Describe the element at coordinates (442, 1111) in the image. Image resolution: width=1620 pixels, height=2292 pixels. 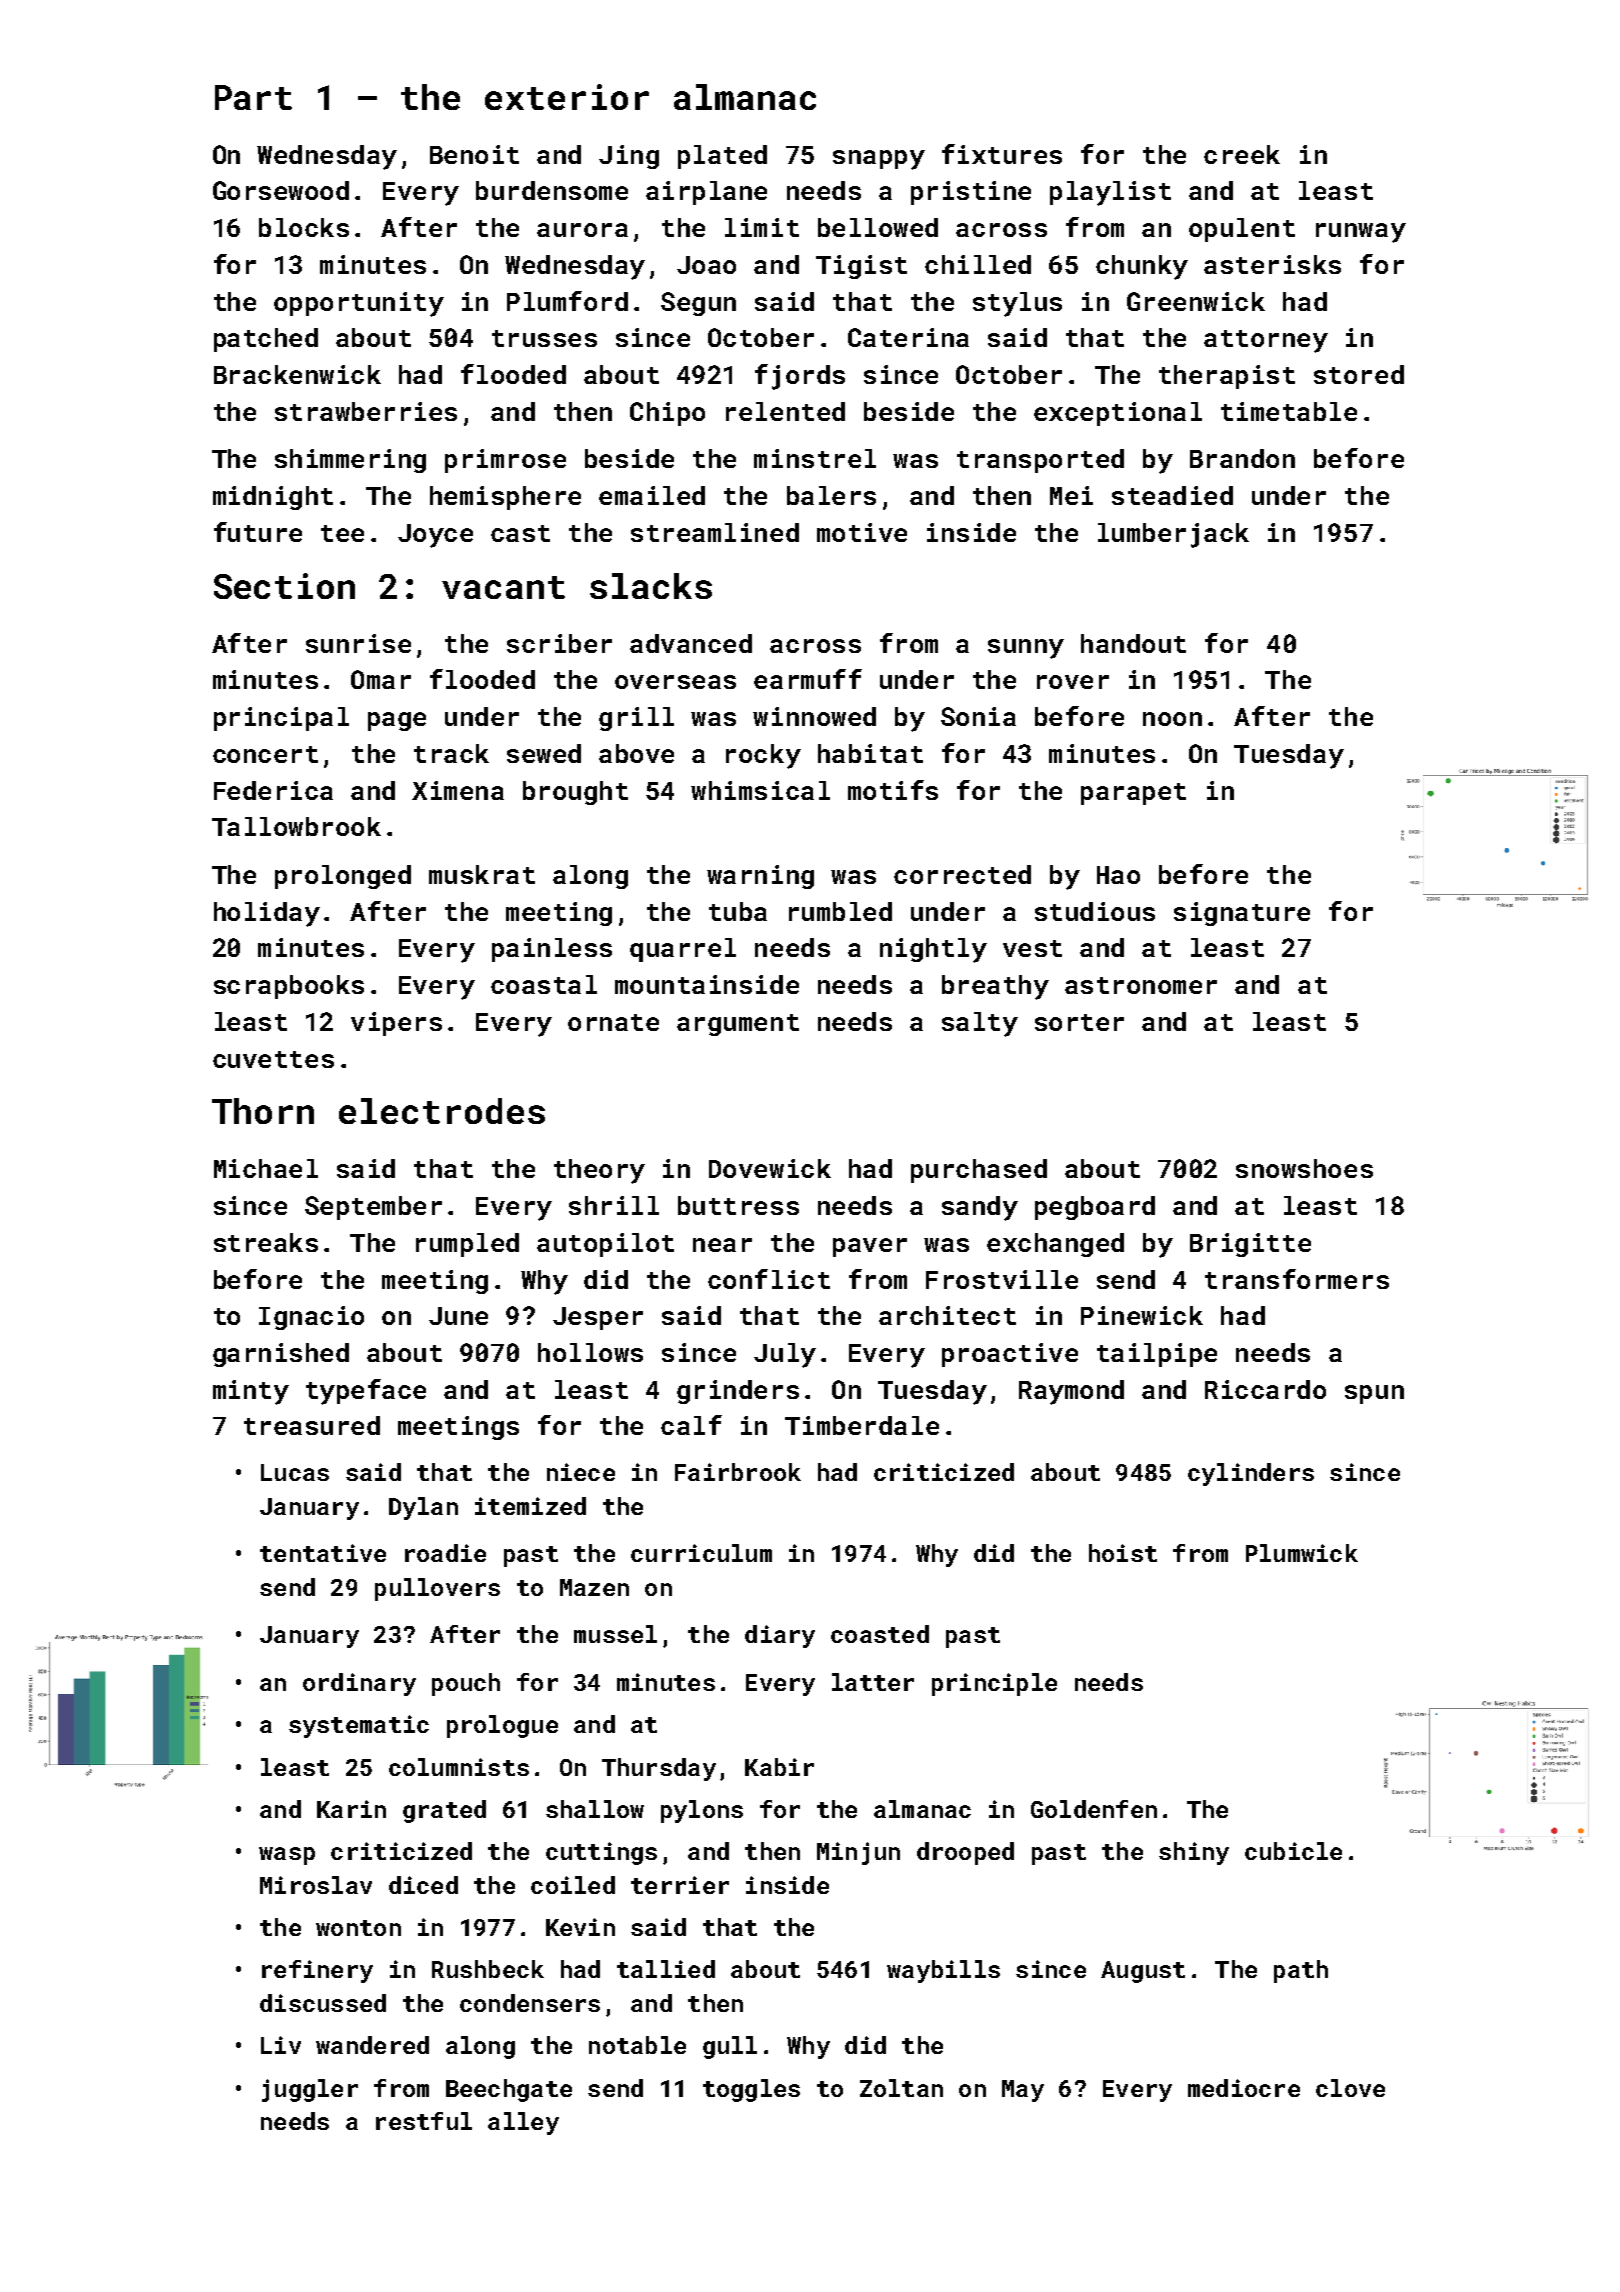
I see `electrodes` at that location.
